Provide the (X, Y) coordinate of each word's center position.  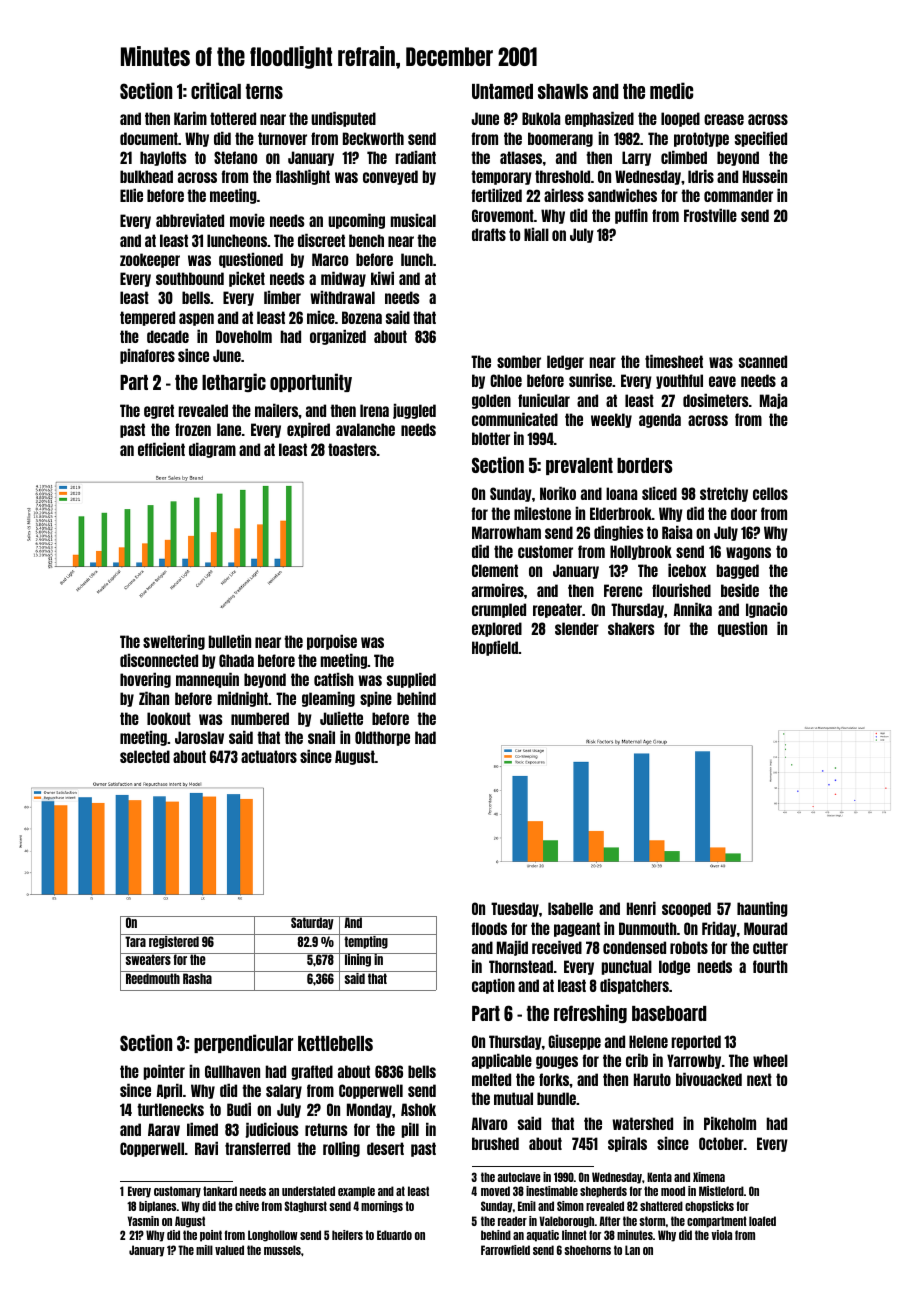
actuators (269, 756)
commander (738, 195)
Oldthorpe (382, 738)
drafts (489, 234)
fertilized (497, 195)
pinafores (147, 356)
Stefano (235, 157)
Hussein (765, 176)
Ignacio (766, 610)
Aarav (164, 1129)
